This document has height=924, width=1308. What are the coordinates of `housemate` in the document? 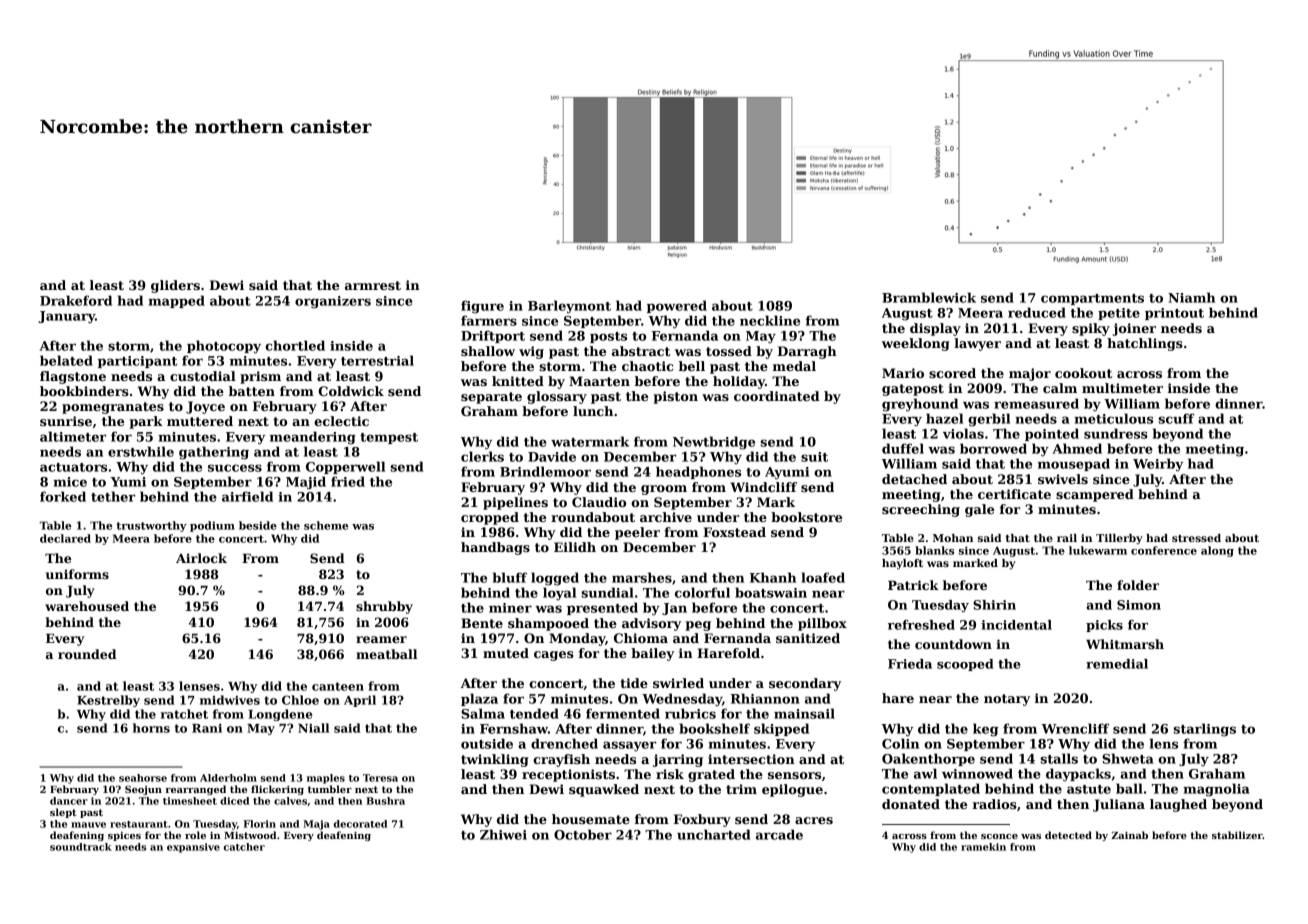 It's located at (591, 819).
